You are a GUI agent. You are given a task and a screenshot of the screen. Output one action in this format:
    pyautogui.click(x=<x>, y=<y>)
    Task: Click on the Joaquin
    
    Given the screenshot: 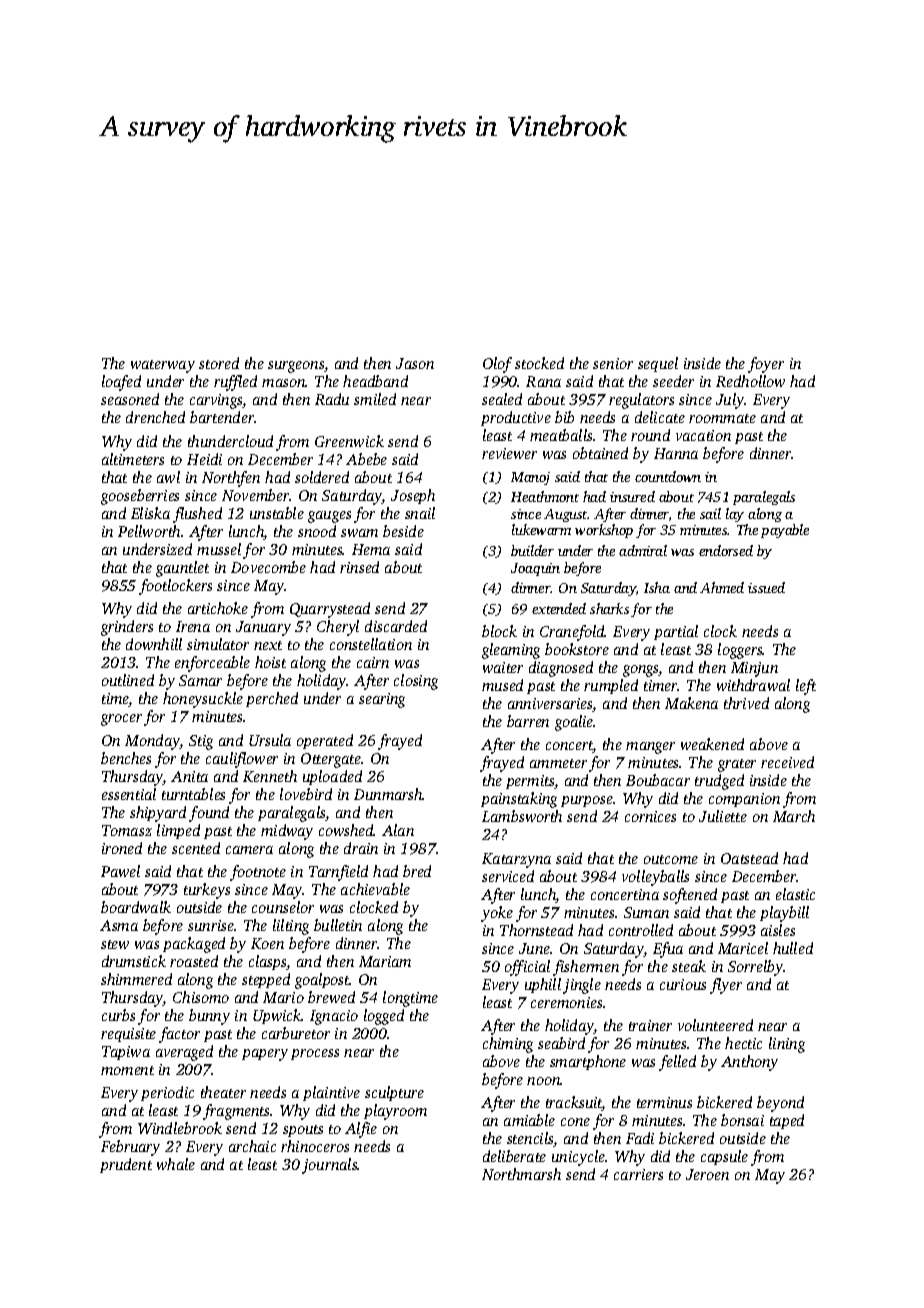 What is the action you would take?
    pyautogui.click(x=535, y=569)
